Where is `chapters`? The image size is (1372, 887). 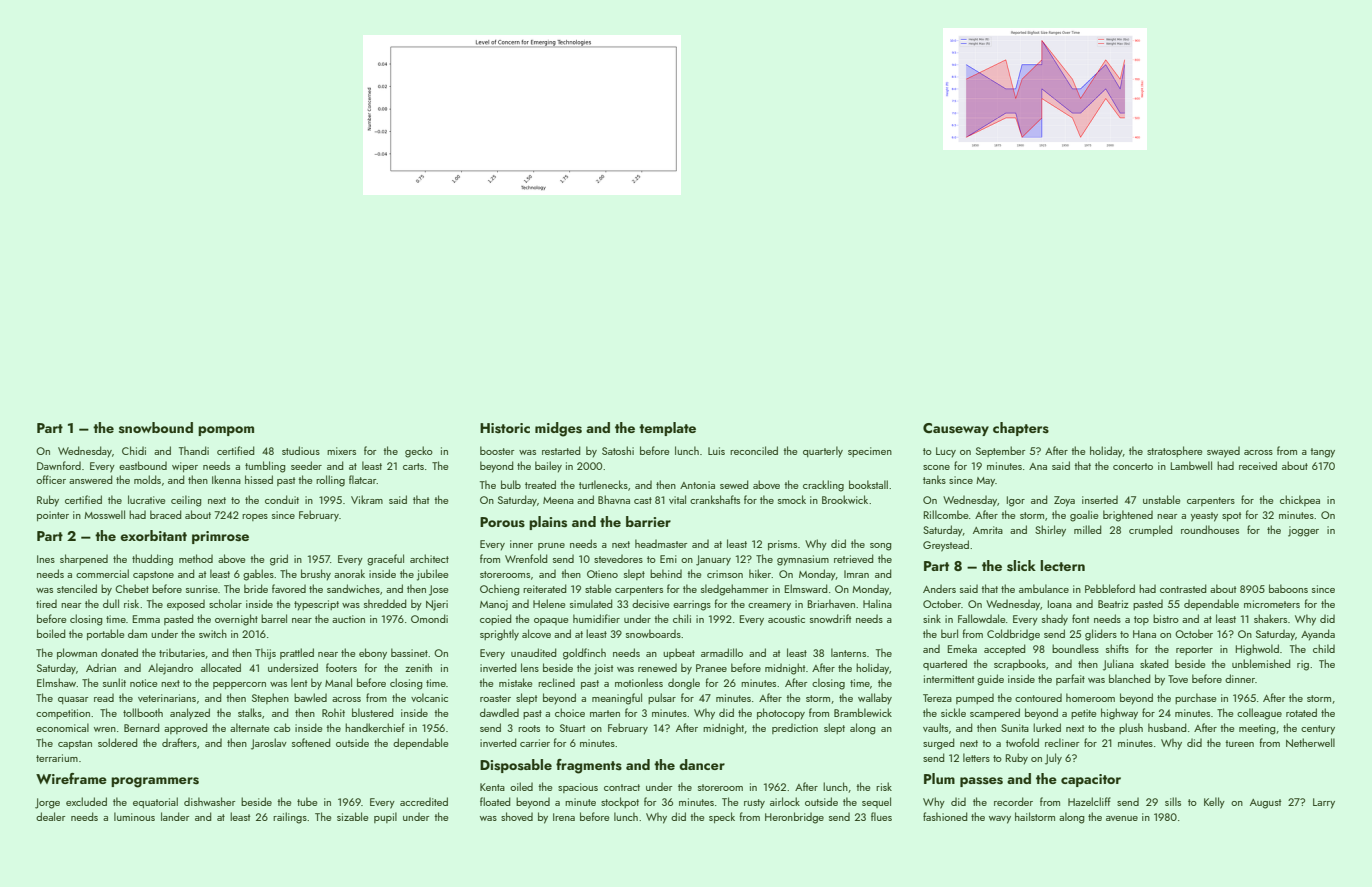
chapters is located at coordinates (1021, 429).
